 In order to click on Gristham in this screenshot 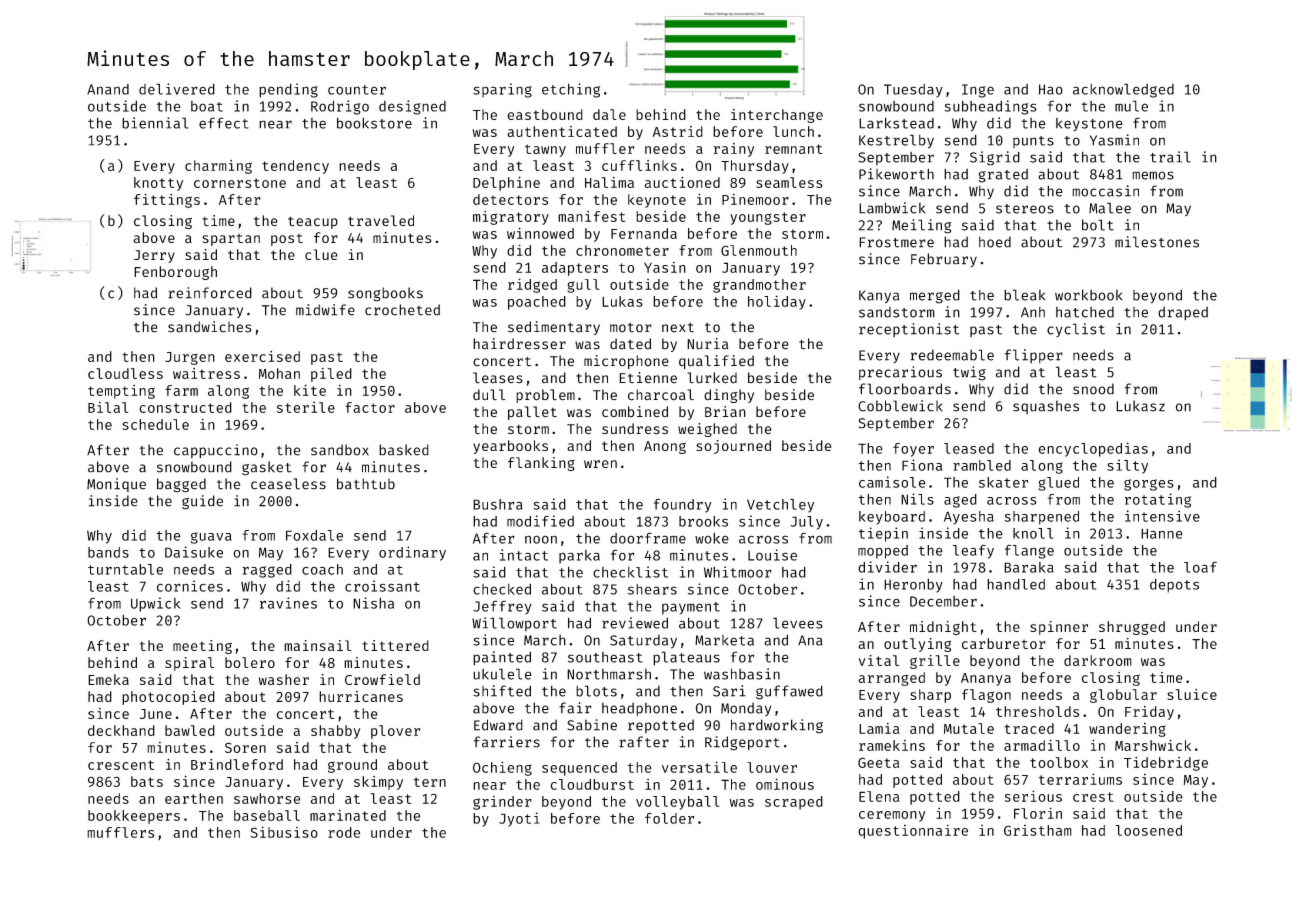, I will do `click(1038, 830)`.
